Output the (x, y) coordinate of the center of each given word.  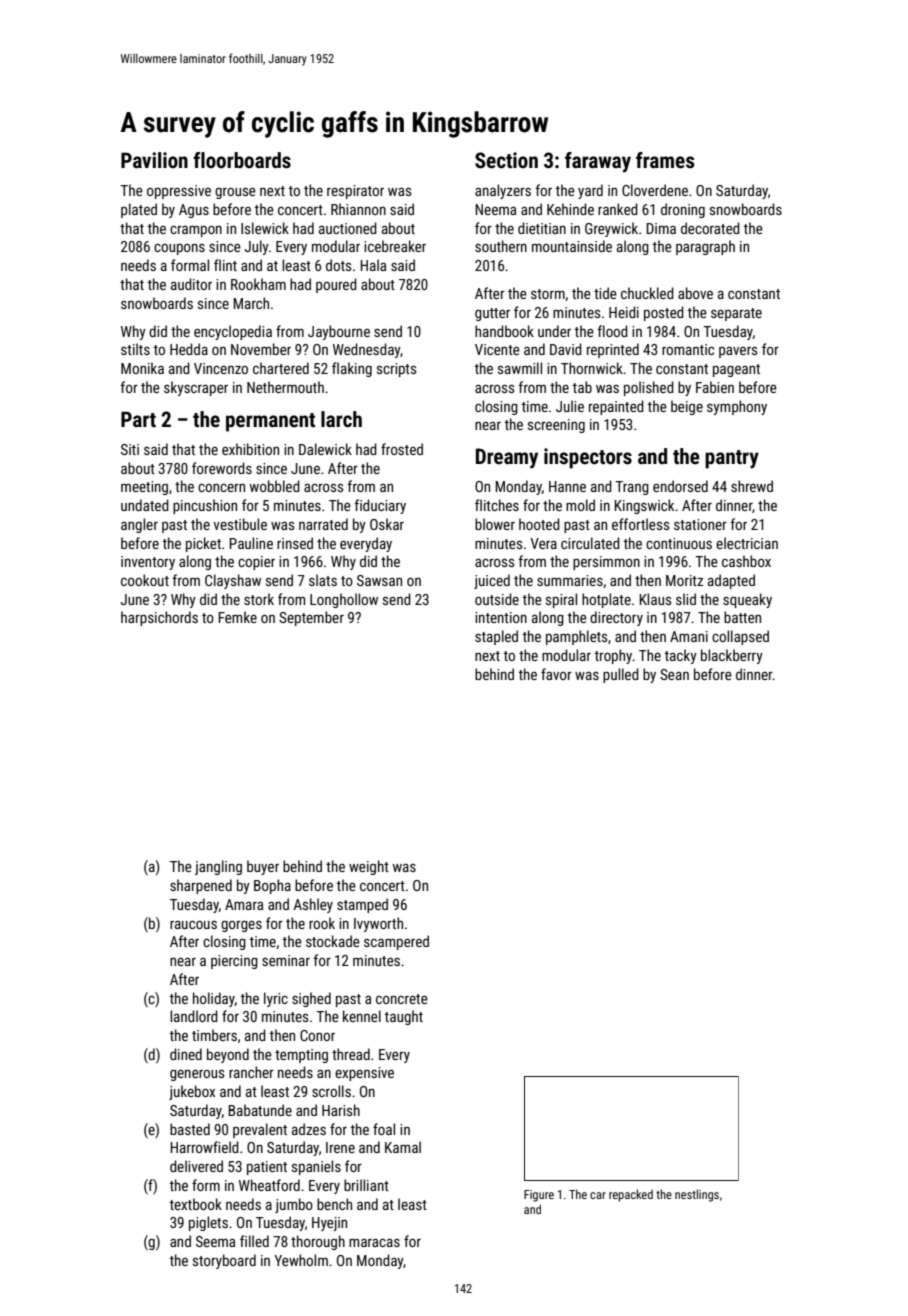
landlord (194, 1016)
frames (665, 160)
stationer (700, 524)
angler (139, 525)
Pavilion (154, 160)
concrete (402, 999)
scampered (396, 942)
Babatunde (260, 1110)
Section (506, 160)
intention (501, 617)
